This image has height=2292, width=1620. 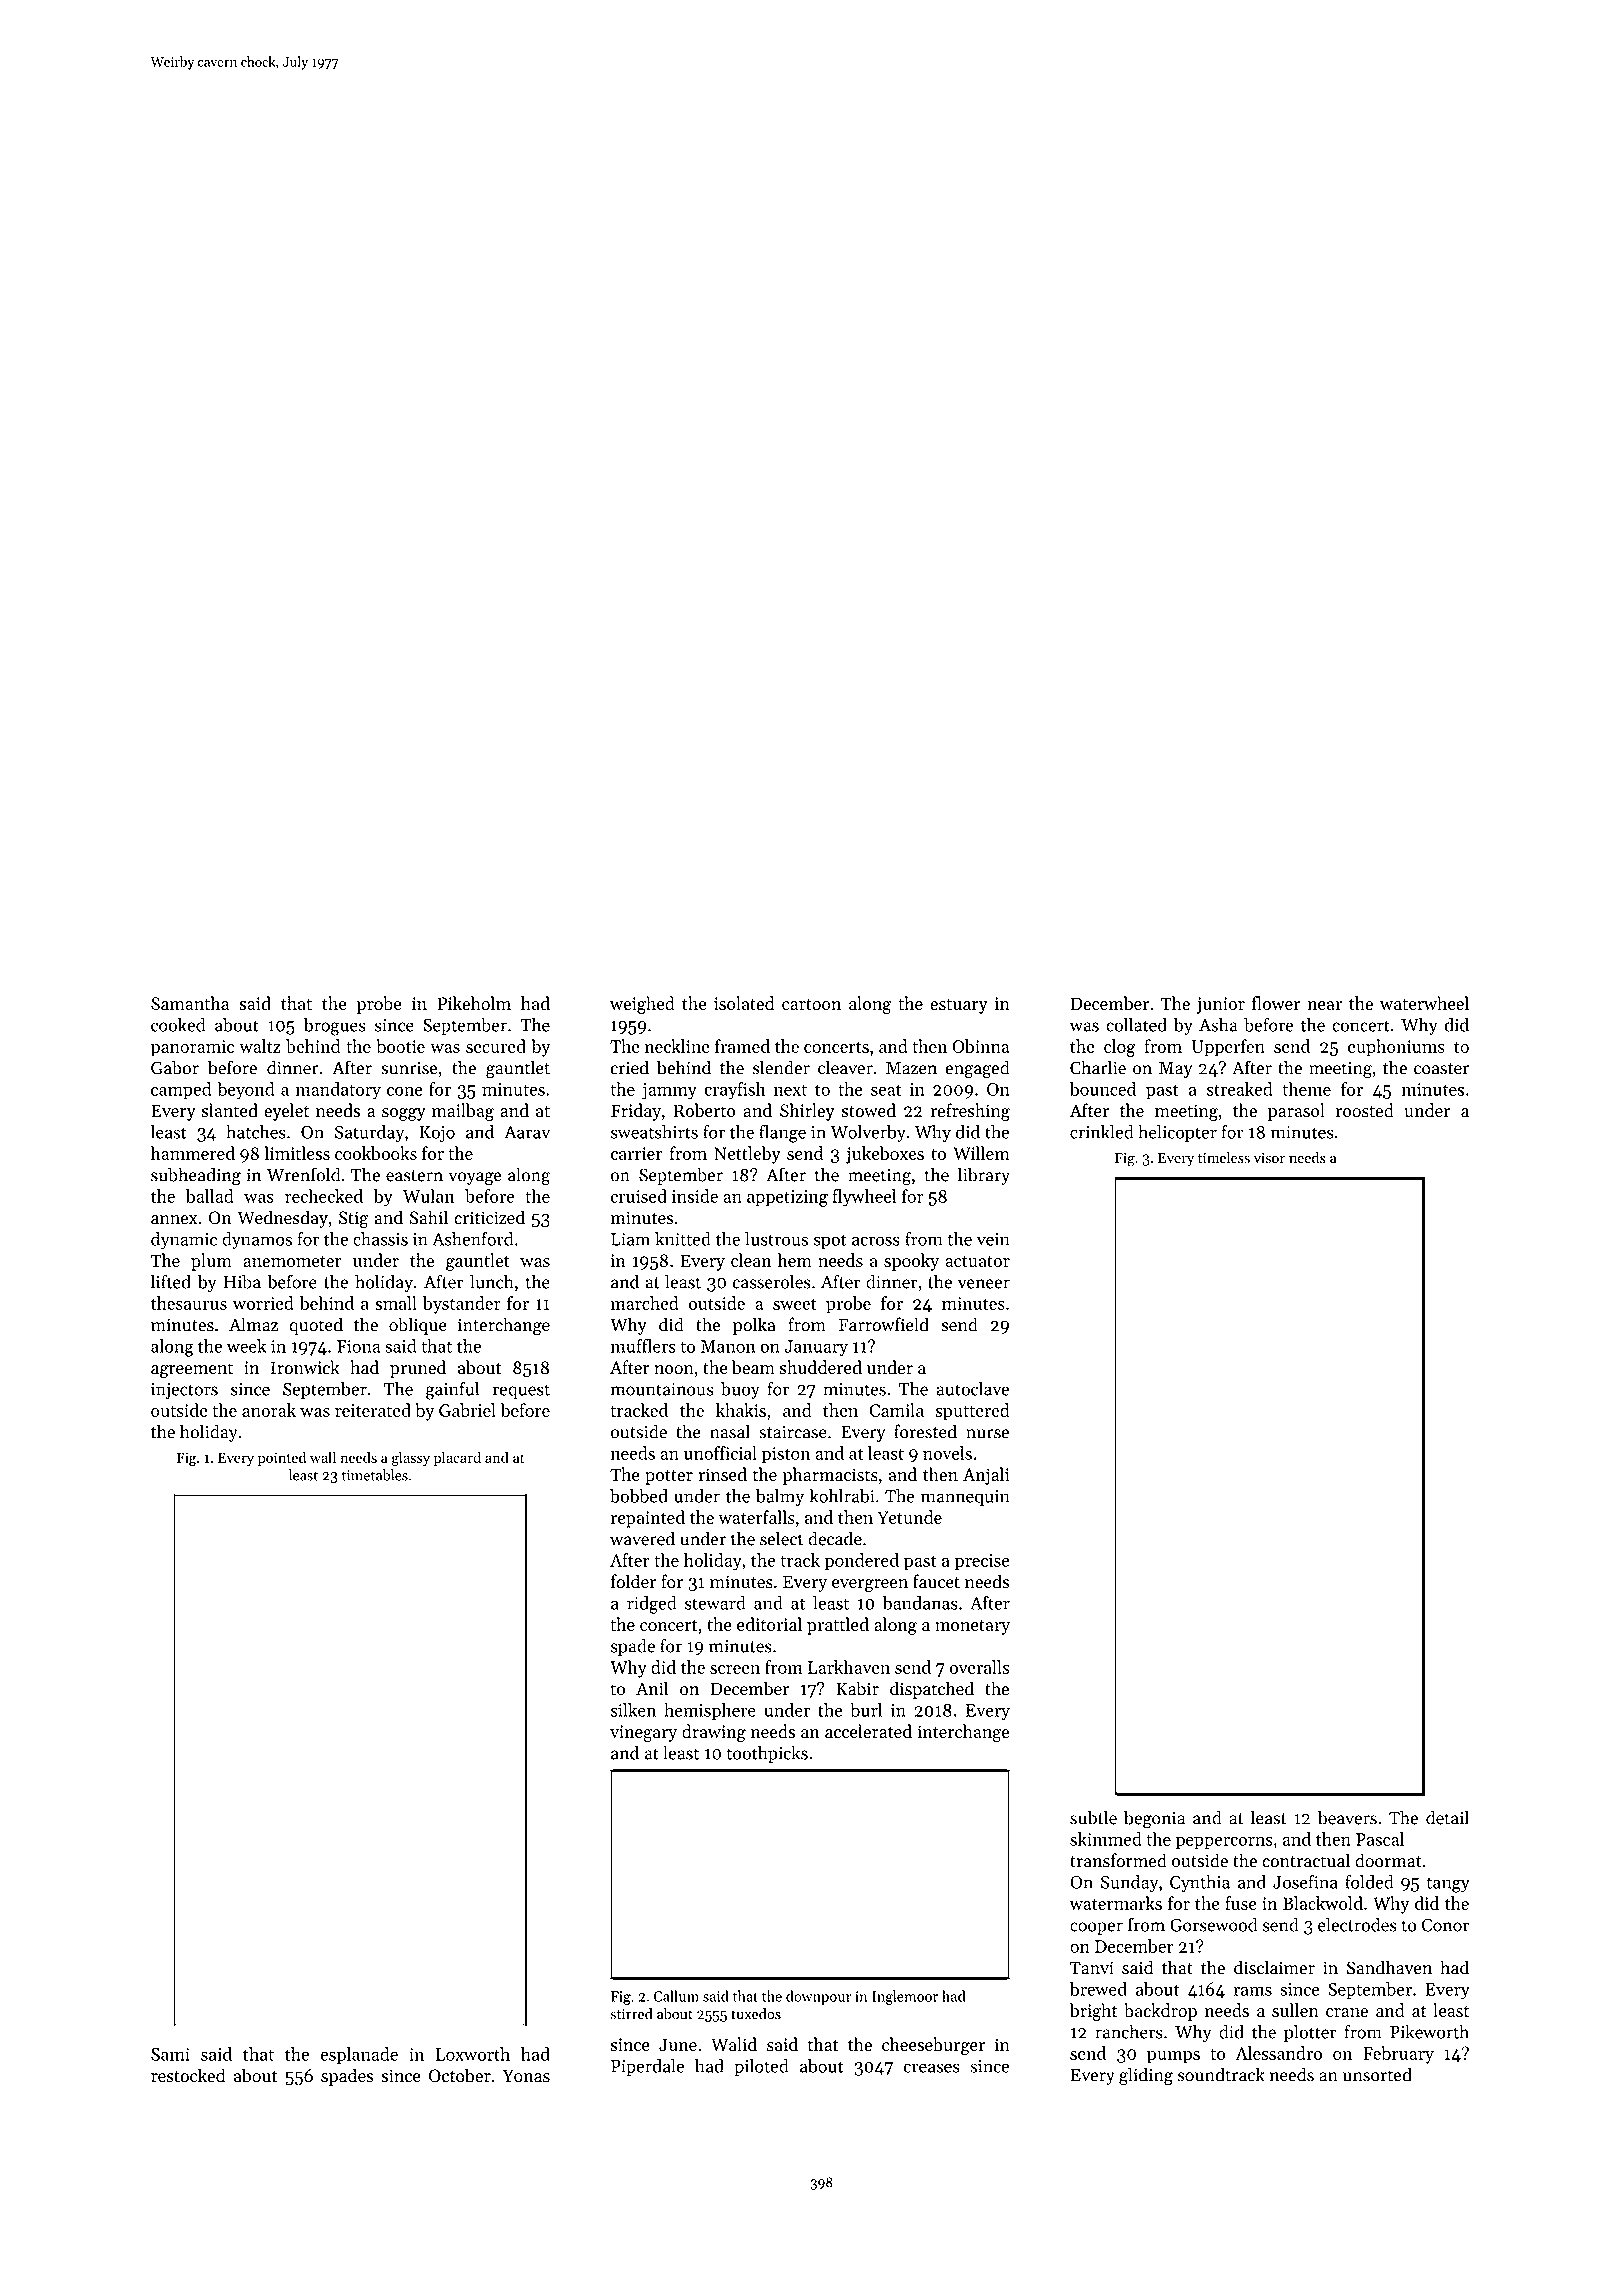 I want to click on actuator, so click(x=977, y=1261).
